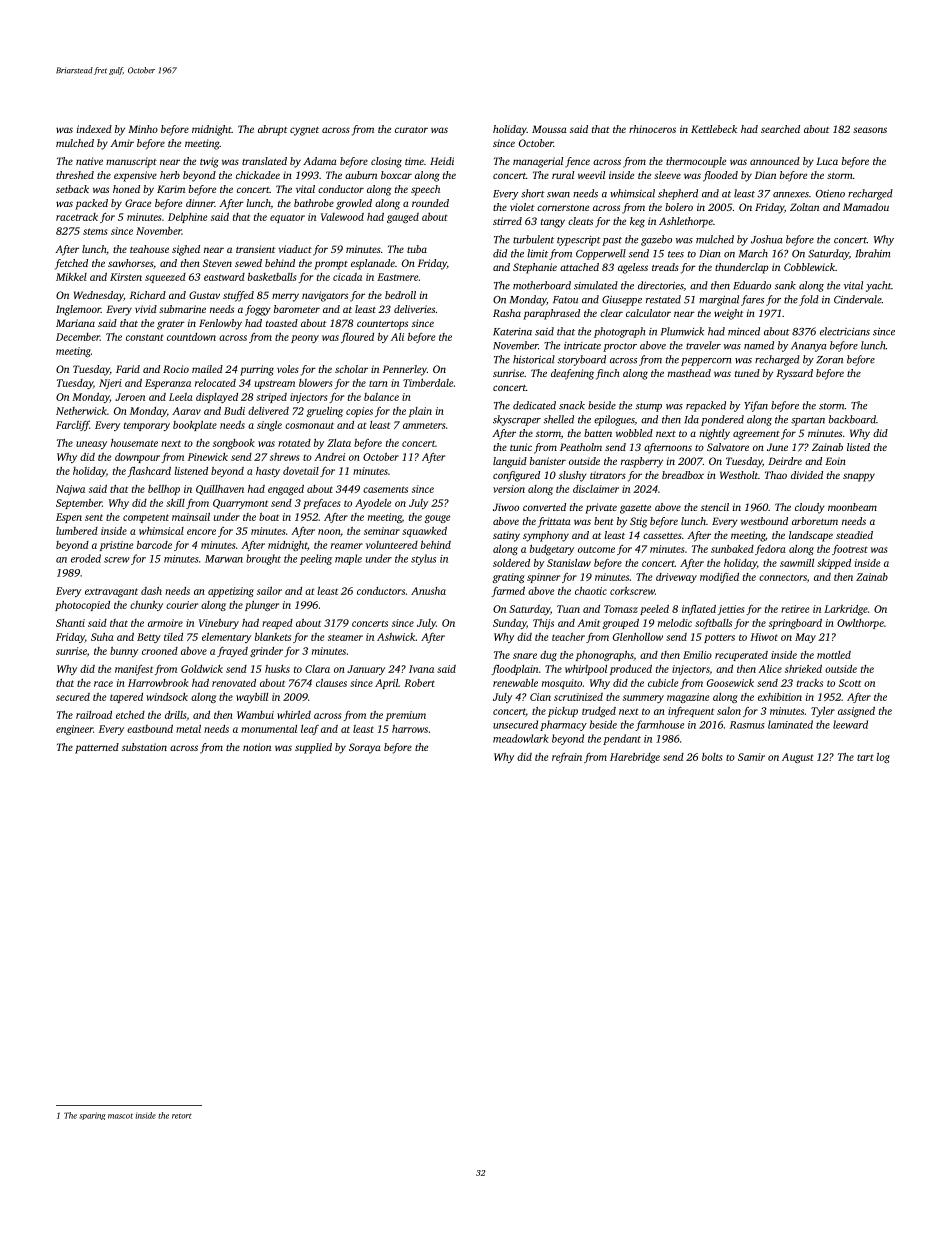 This screenshot has height=1233, width=952. Describe the element at coordinates (811, 536) in the screenshot. I see `landscape` at that location.
